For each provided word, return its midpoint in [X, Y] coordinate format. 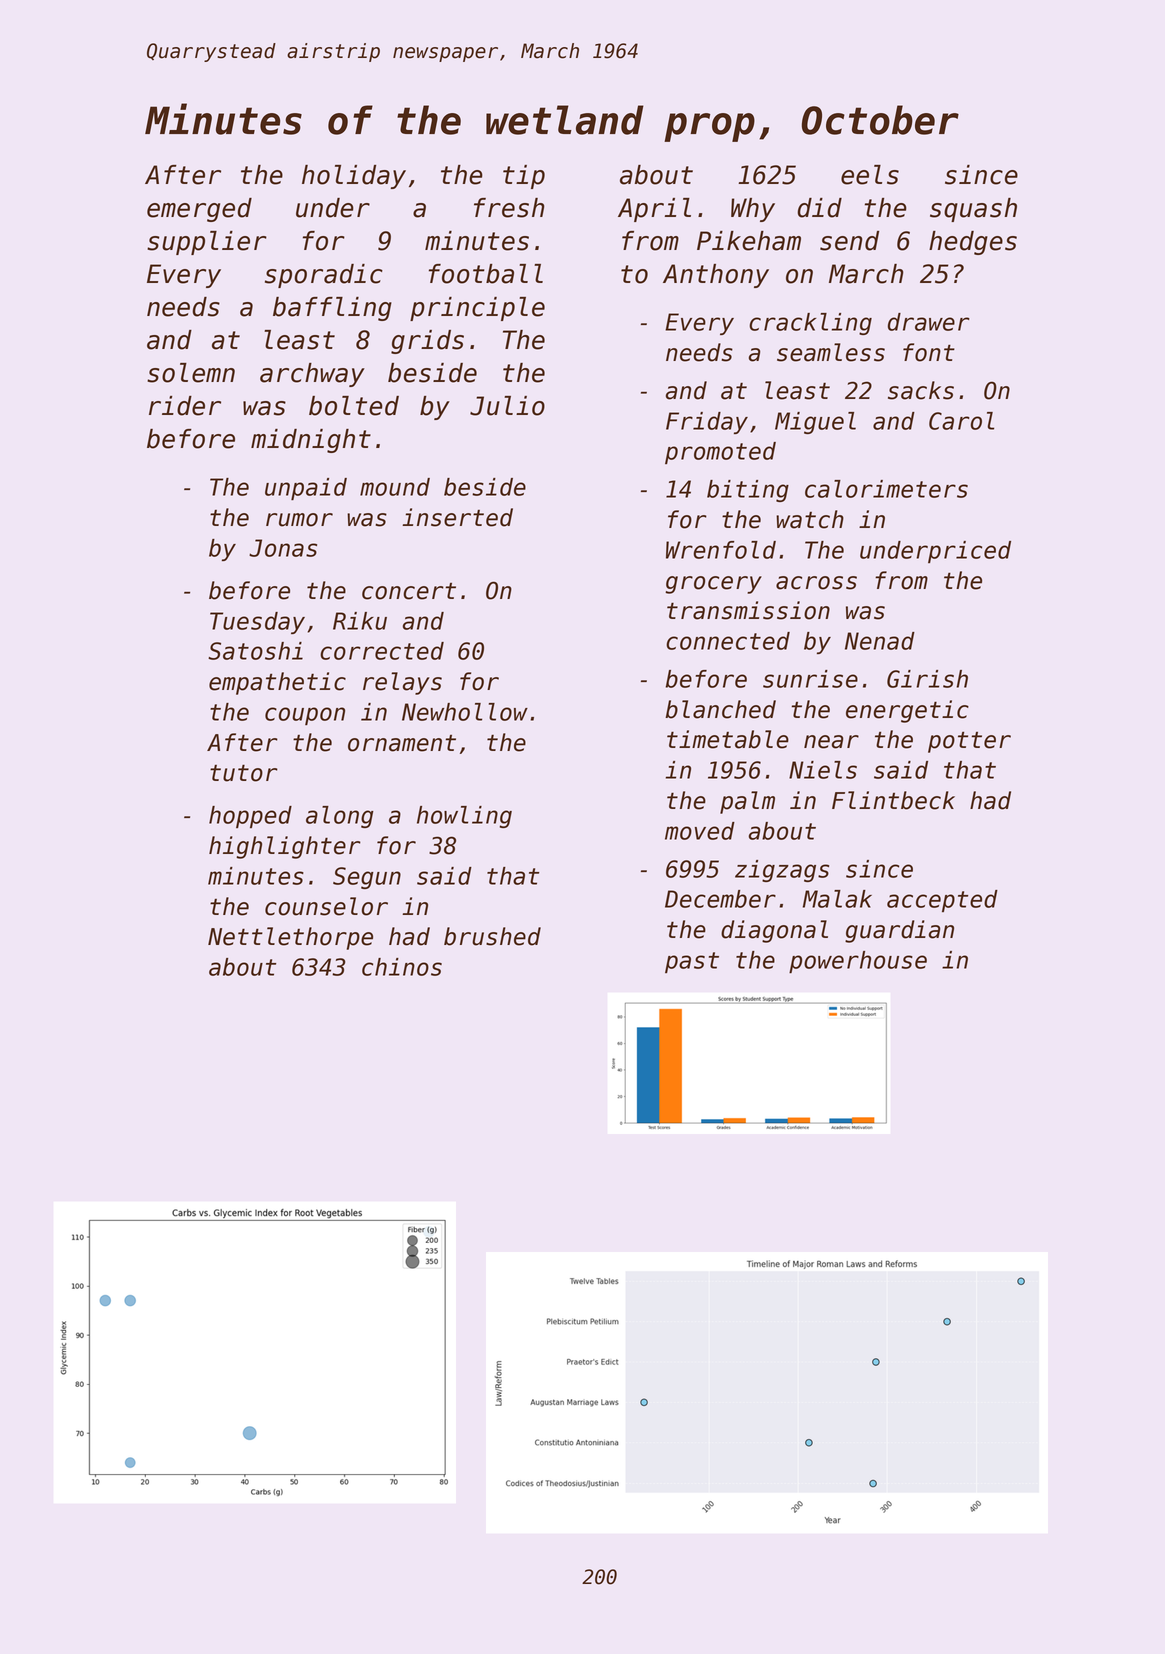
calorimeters [886, 489]
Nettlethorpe [290, 938]
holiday [354, 177]
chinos [402, 967]
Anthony [716, 276]
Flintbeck [893, 800]
